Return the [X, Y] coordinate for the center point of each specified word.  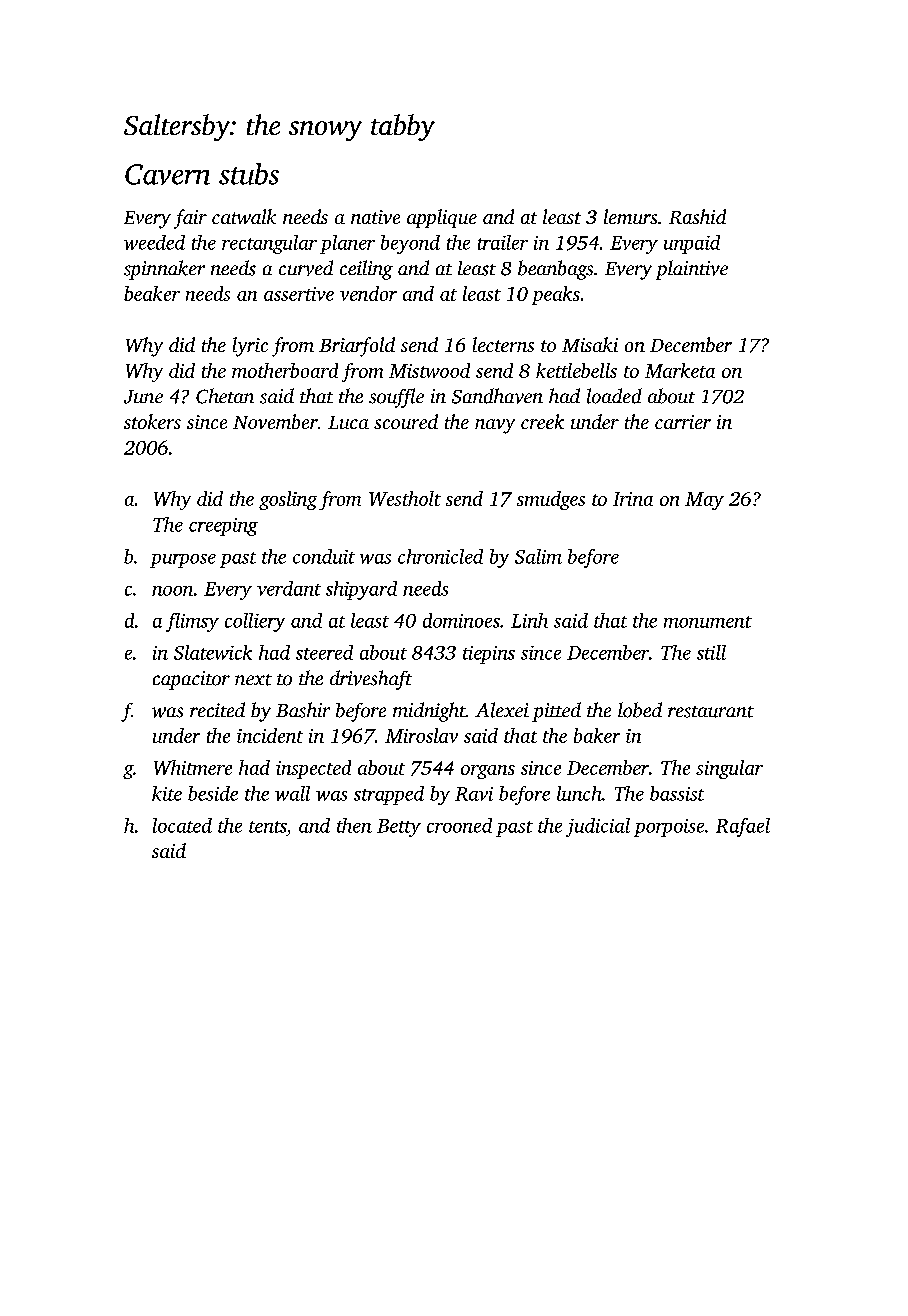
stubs [249, 174]
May [704, 501]
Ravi [474, 794]
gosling [288, 500]
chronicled [440, 556]
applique [442, 218]
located [182, 825]
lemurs [630, 216]
